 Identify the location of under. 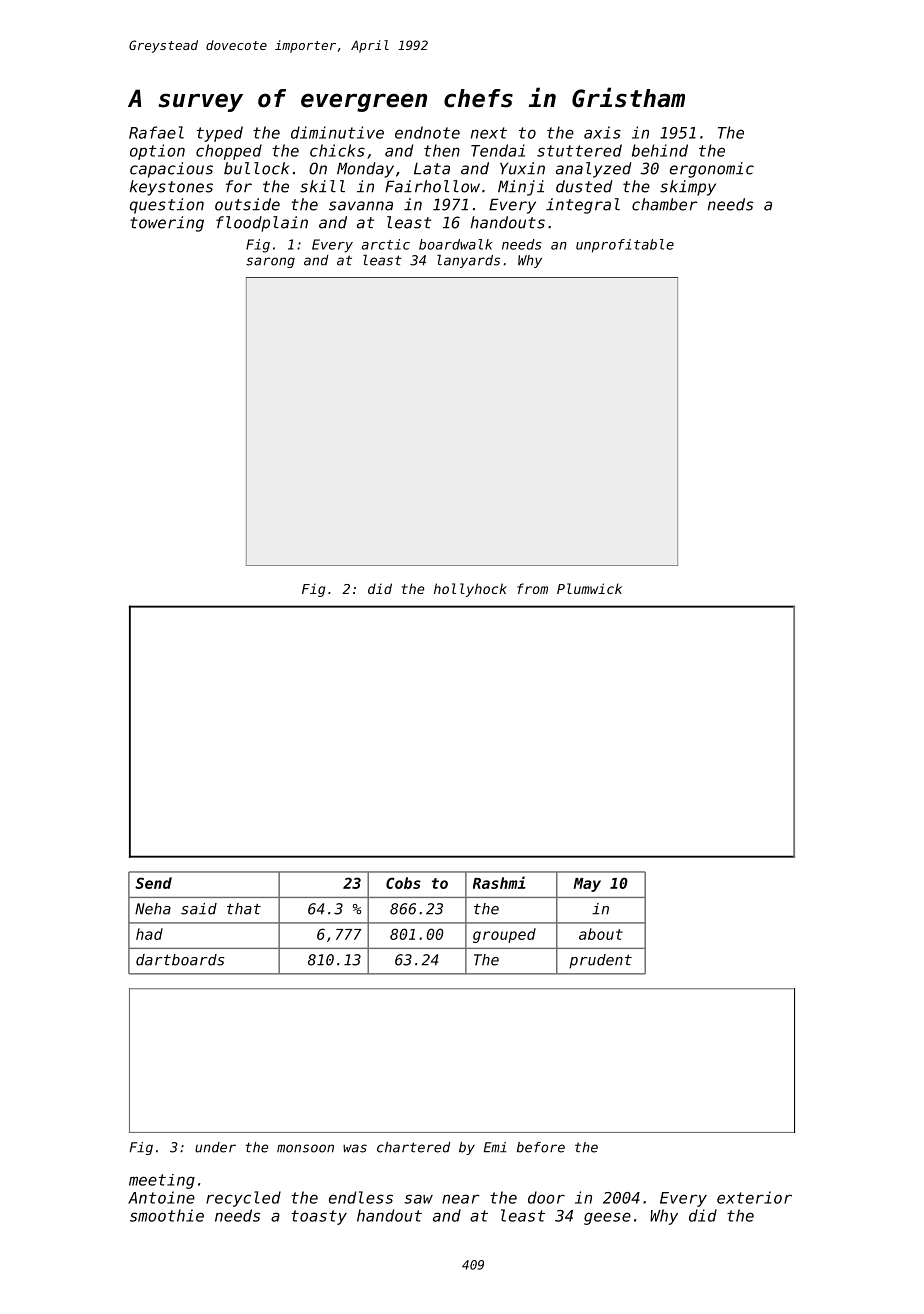
(215, 1147).
